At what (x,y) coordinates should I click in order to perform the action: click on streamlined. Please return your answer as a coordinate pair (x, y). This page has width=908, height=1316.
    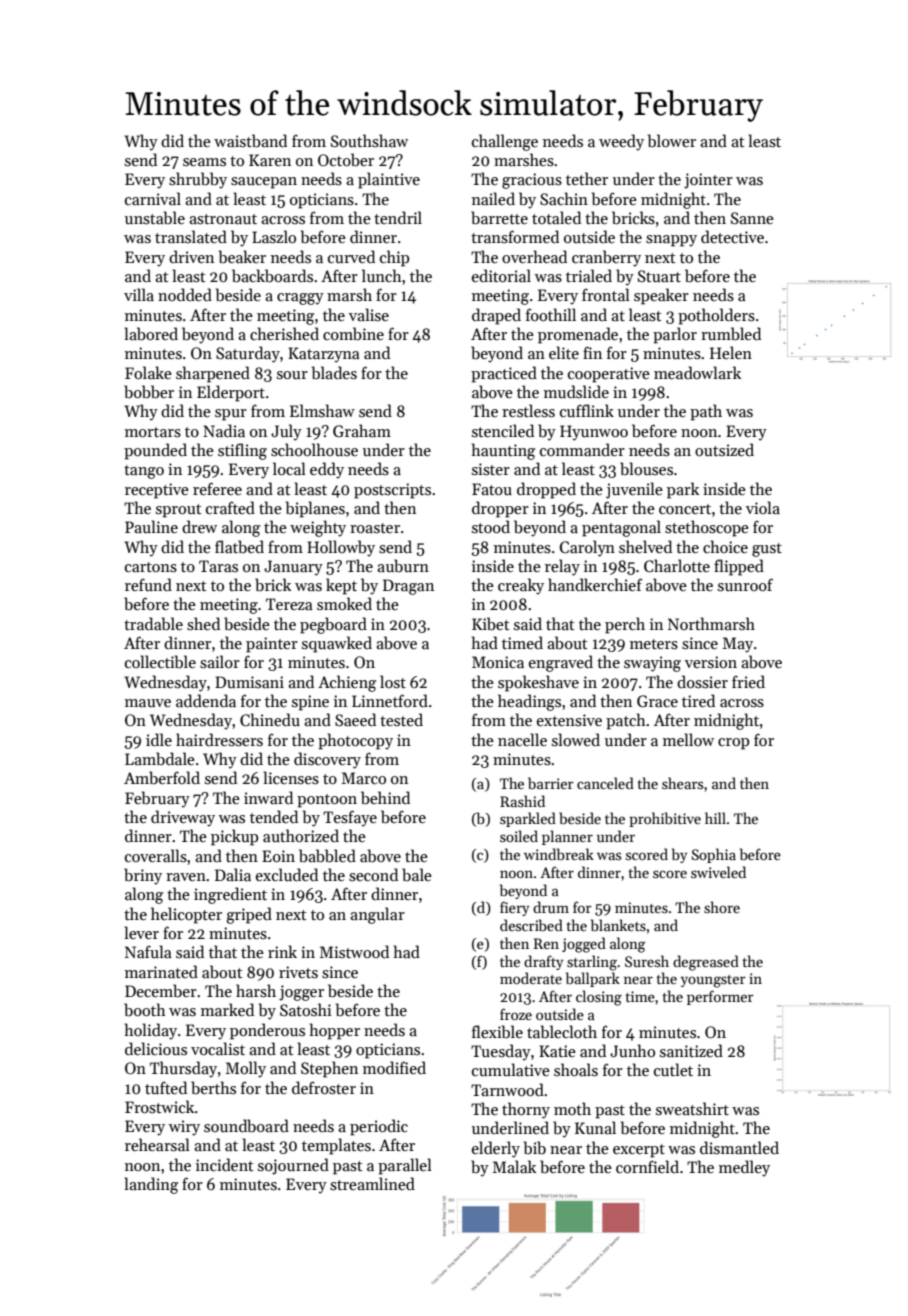
    Looking at the image, I should click on (372, 1184).
